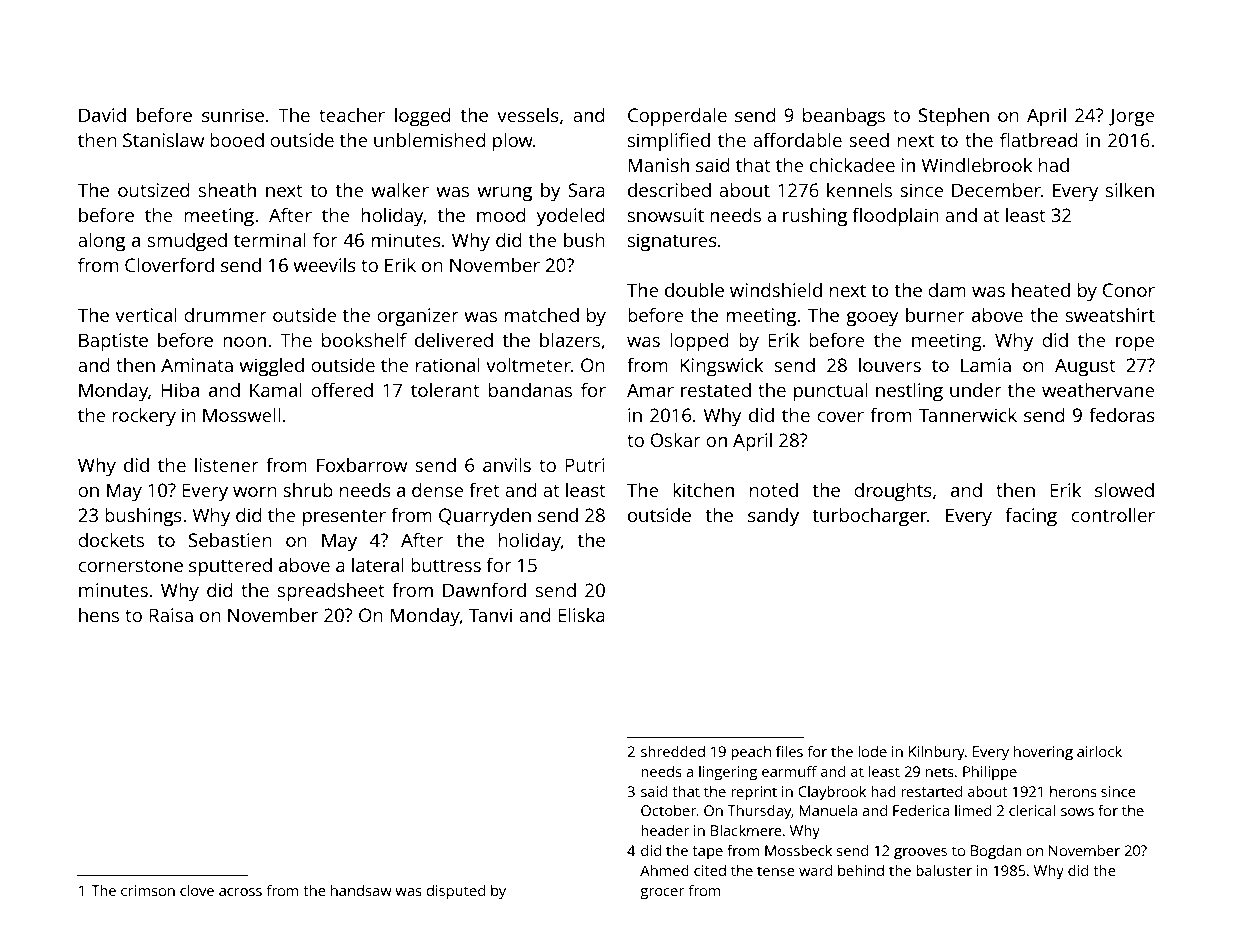 Image resolution: width=1233 pixels, height=952 pixels. I want to click on walker, so click(400, 189).
